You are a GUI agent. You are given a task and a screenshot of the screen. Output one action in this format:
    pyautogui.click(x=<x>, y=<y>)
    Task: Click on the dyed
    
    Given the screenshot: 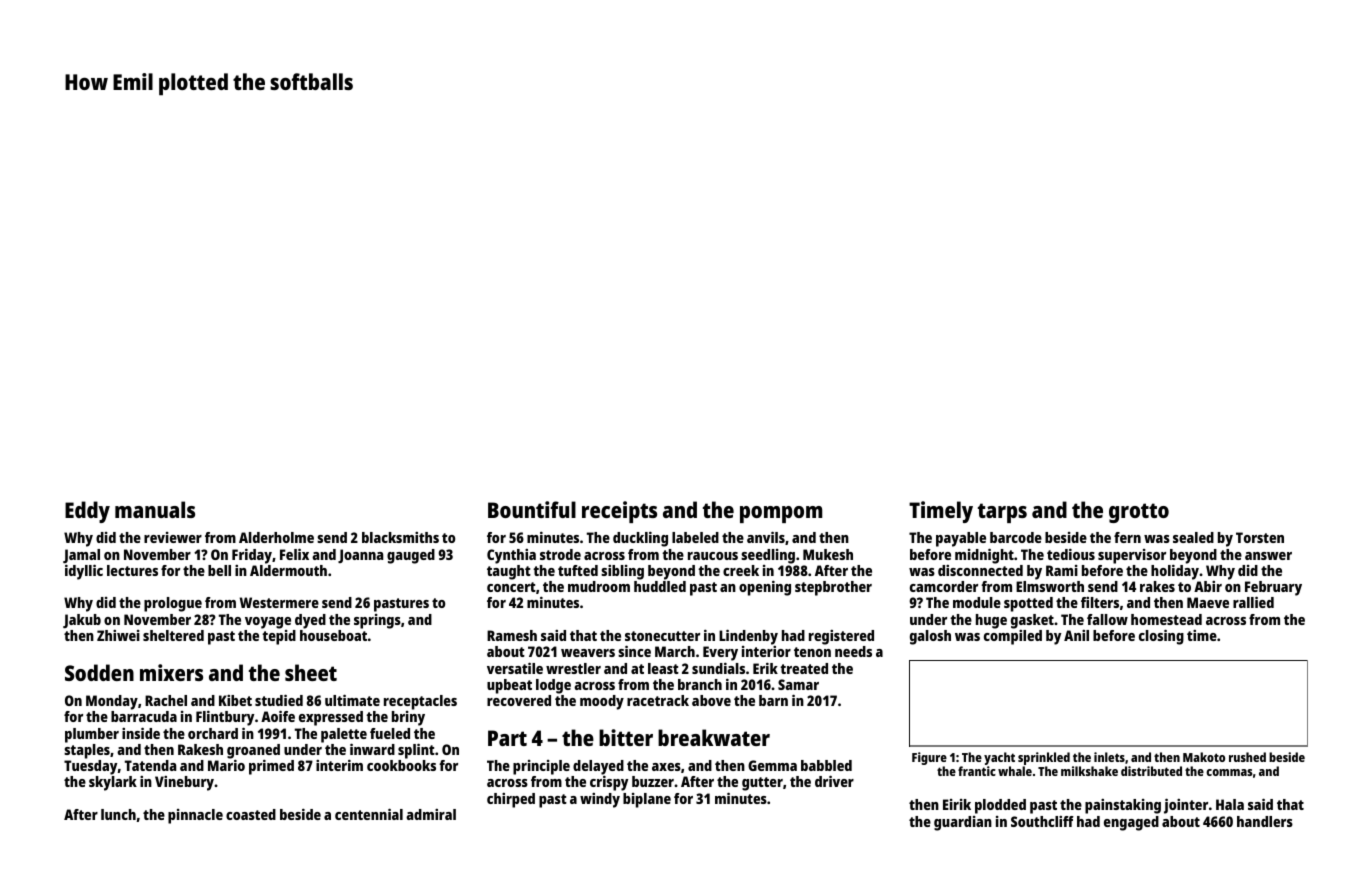 What is the action you would take?
    pyautogui.click(x=310, y=621)
